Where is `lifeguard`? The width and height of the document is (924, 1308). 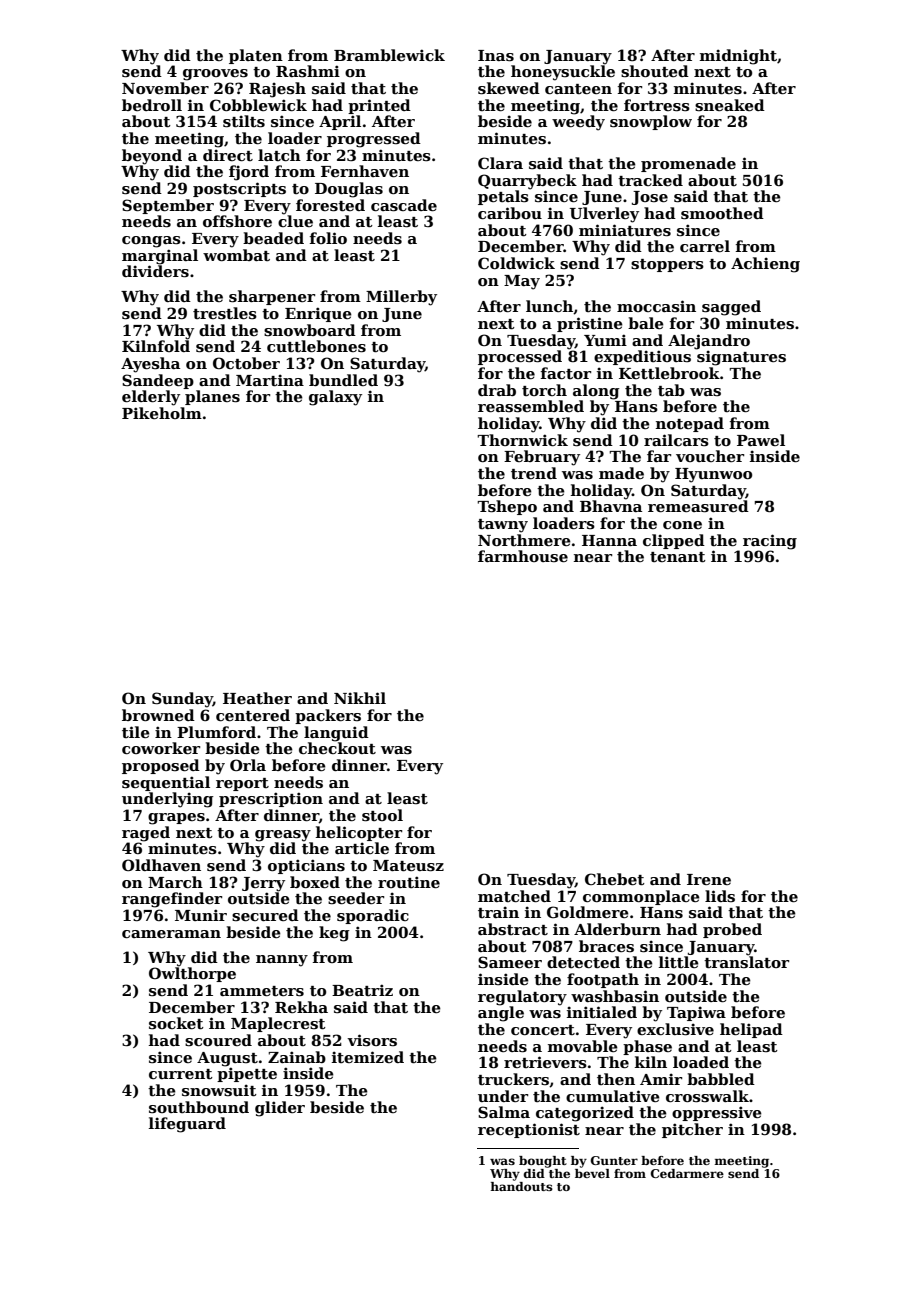 lifeguard is located at coordinates (187, 1125).
